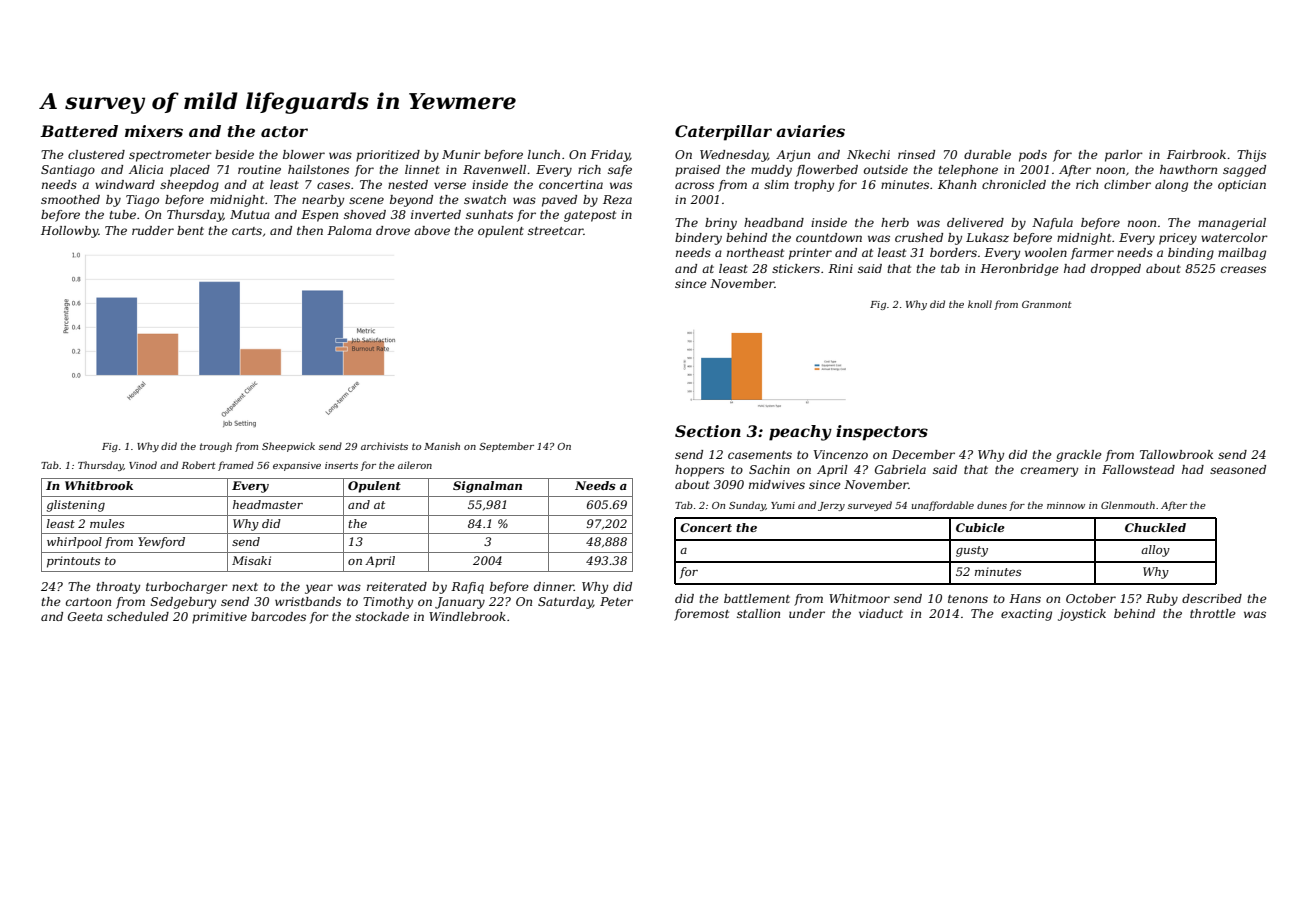  Describe the element at coordinates (1155, 551) in the document. I see `alloy` at that location.
